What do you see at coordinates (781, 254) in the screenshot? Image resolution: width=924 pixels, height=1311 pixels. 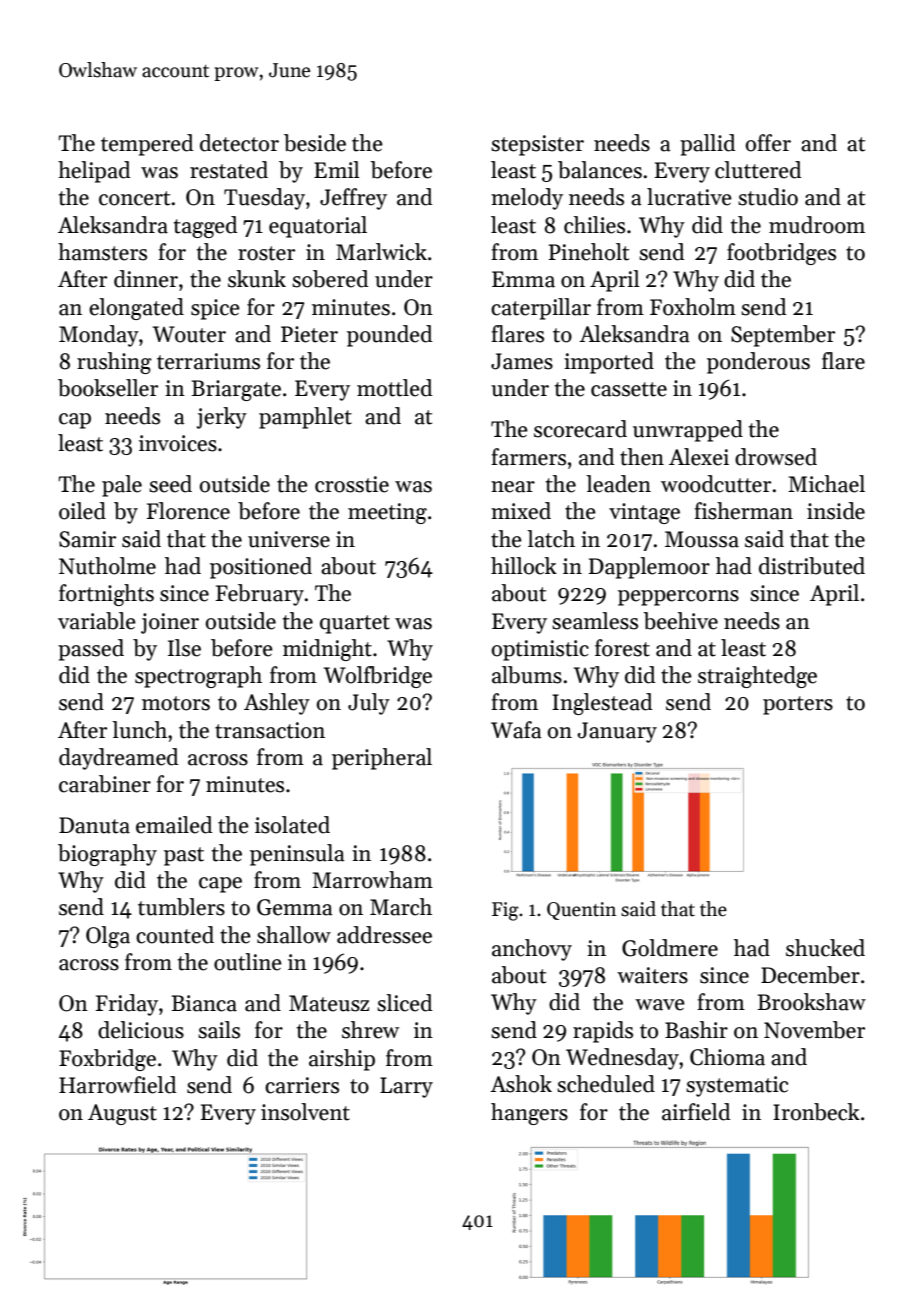 I see `footbridges` at bounding box center [781, 254].
